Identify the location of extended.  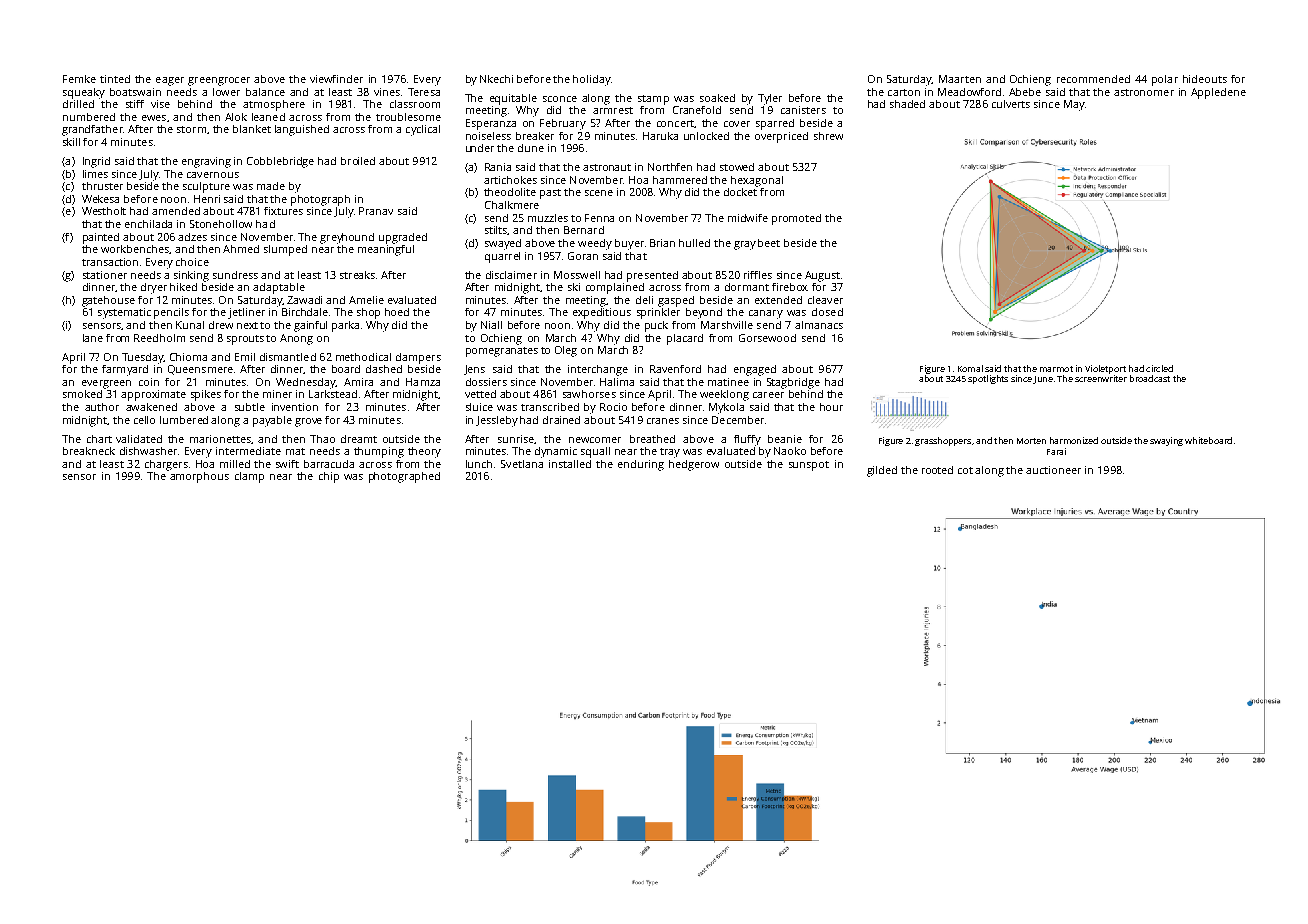
(778, 300).
